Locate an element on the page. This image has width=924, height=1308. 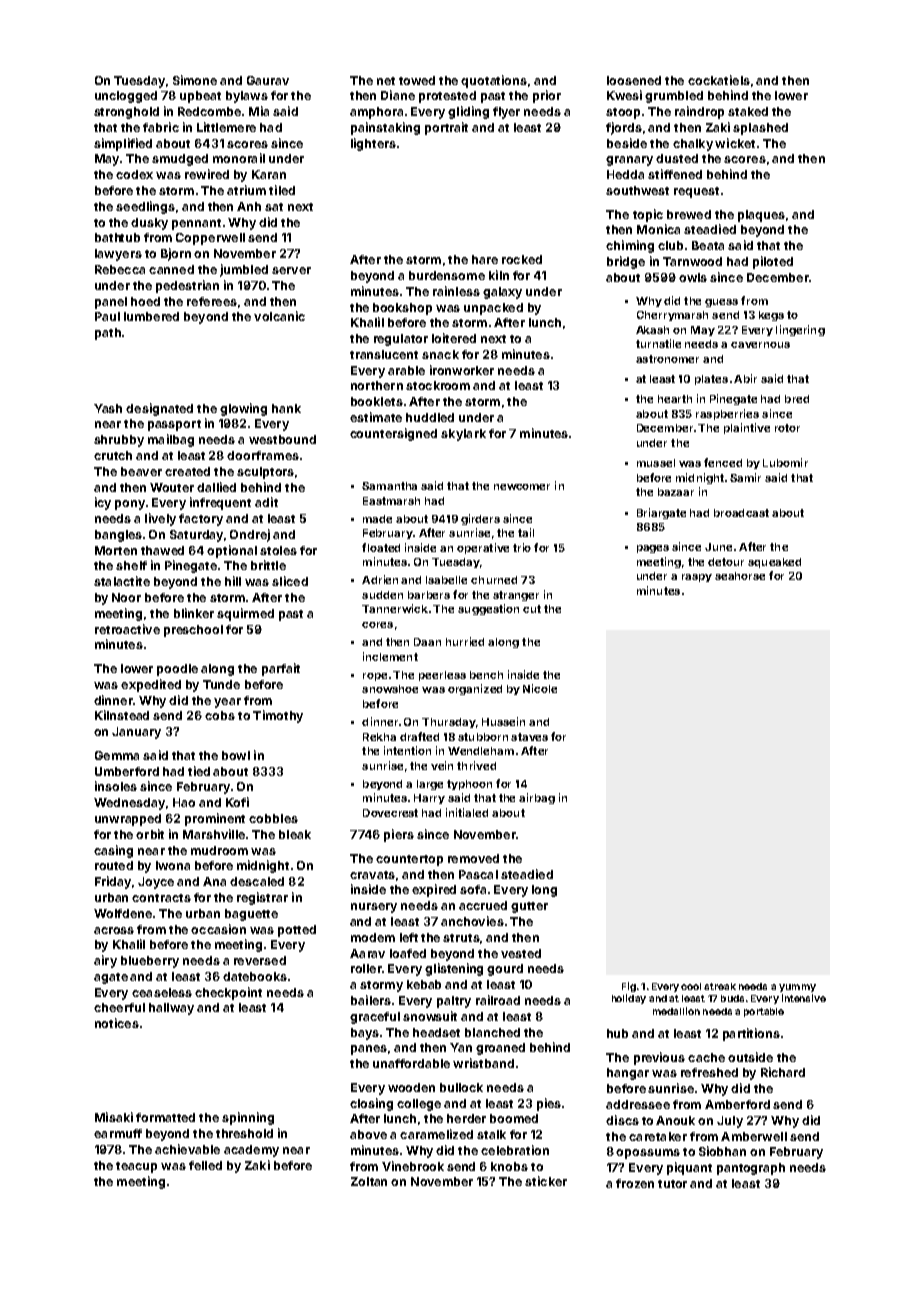
Gaurav is located at coordinates (268, 80).
